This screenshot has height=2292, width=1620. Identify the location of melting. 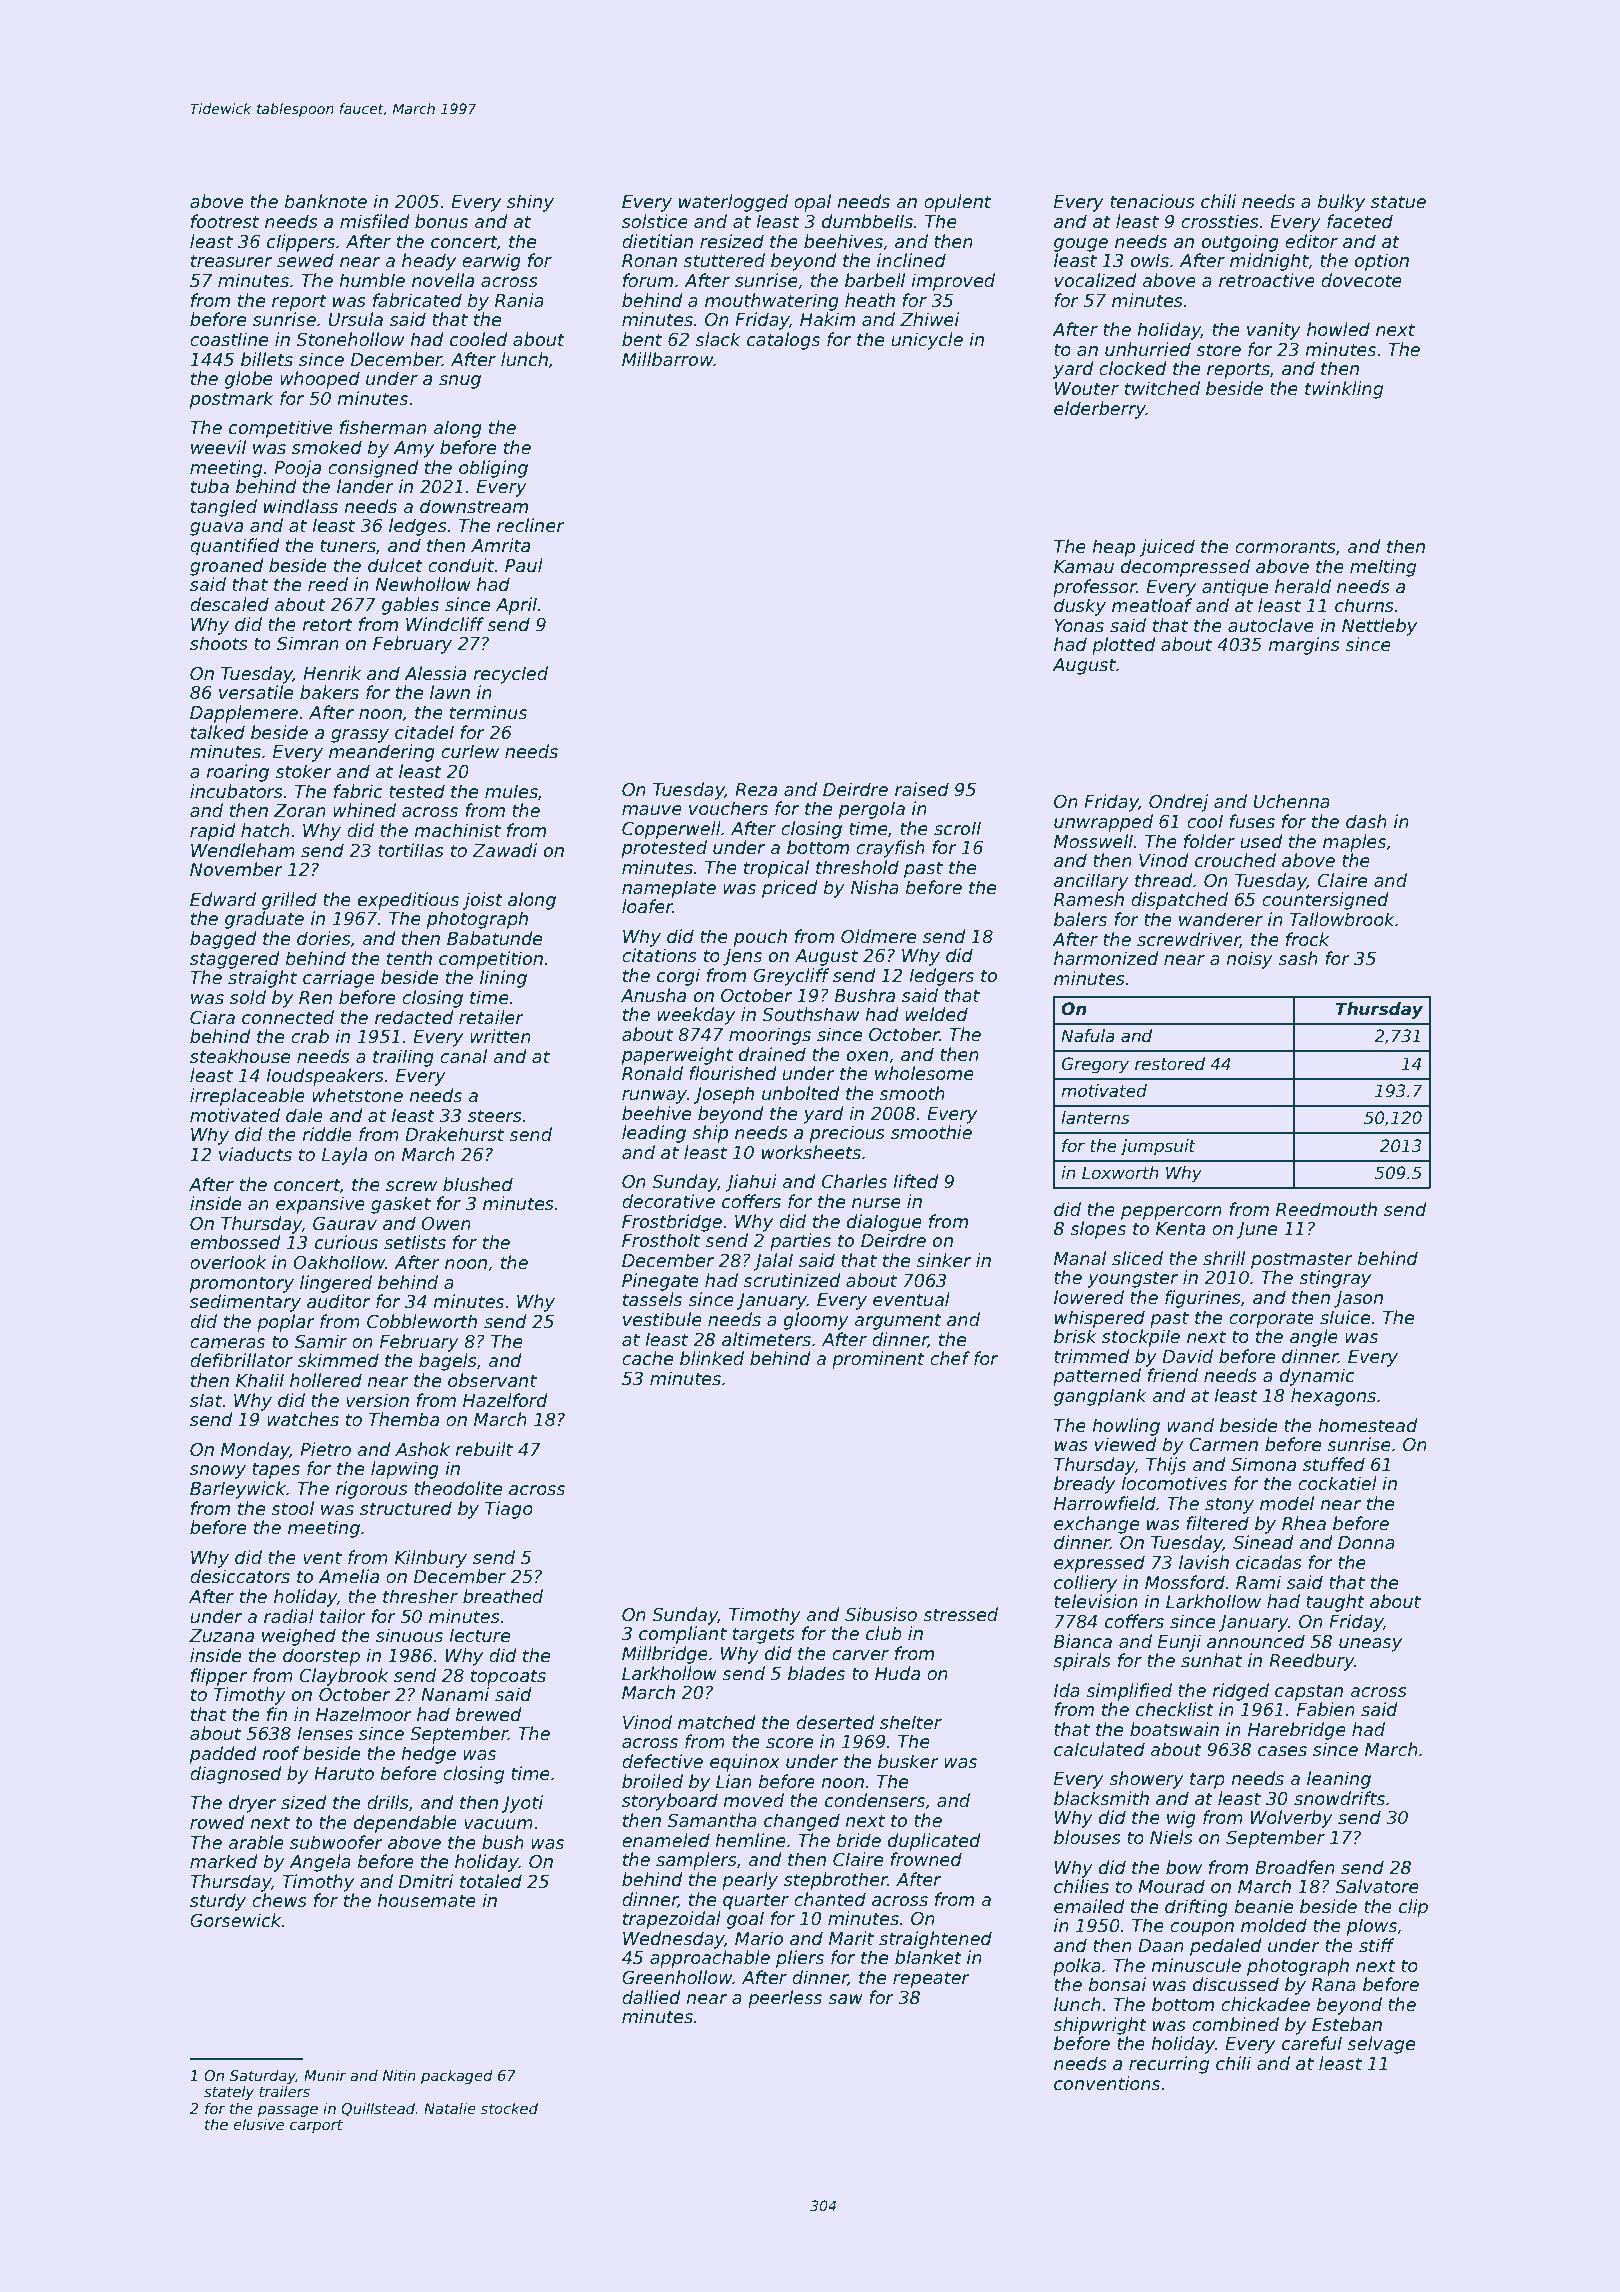
(1383, 568).
